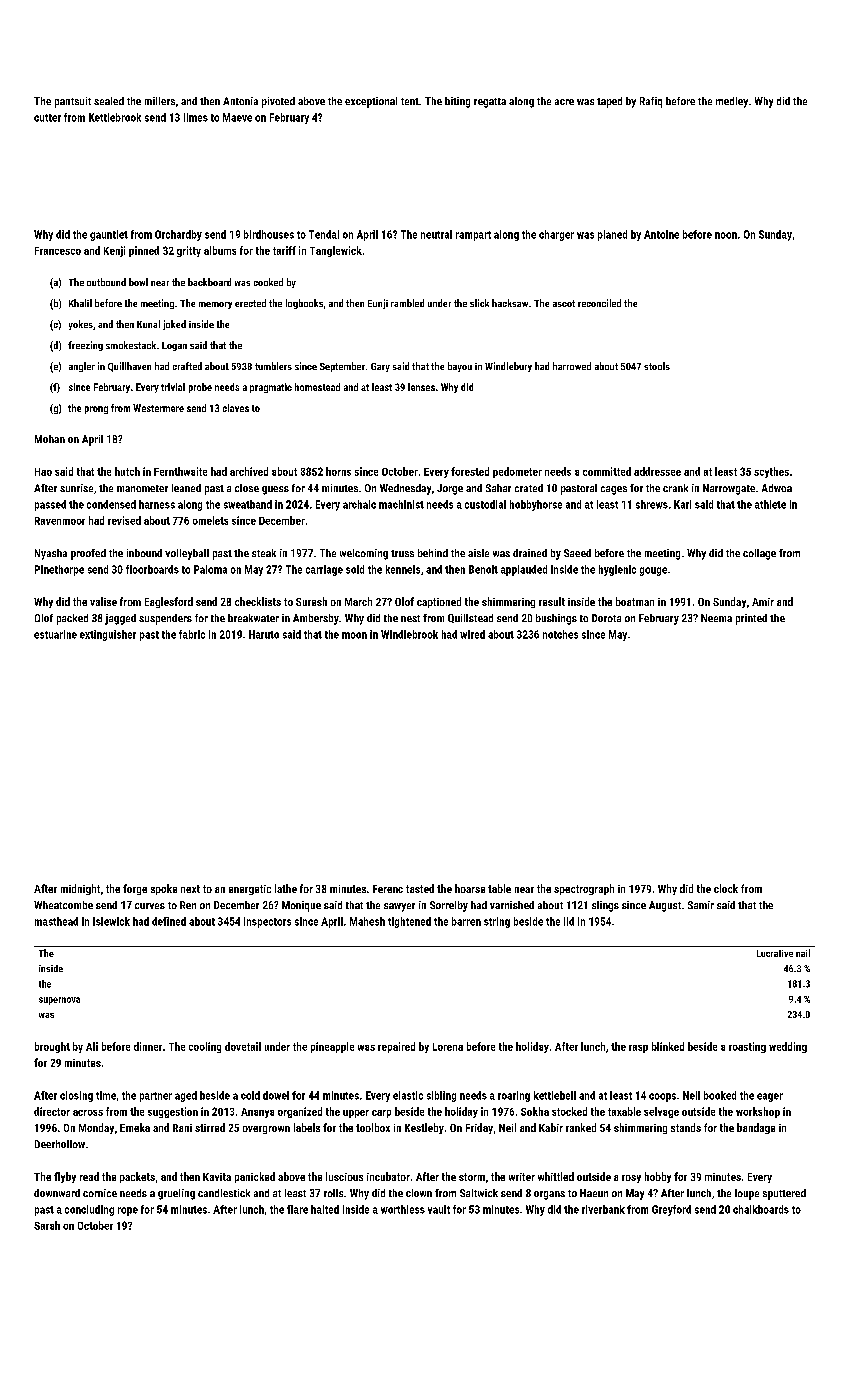 This page has width=849, height=1400. Describe the element at coordinates (358, 601) in the page. I see `March` at that location.
